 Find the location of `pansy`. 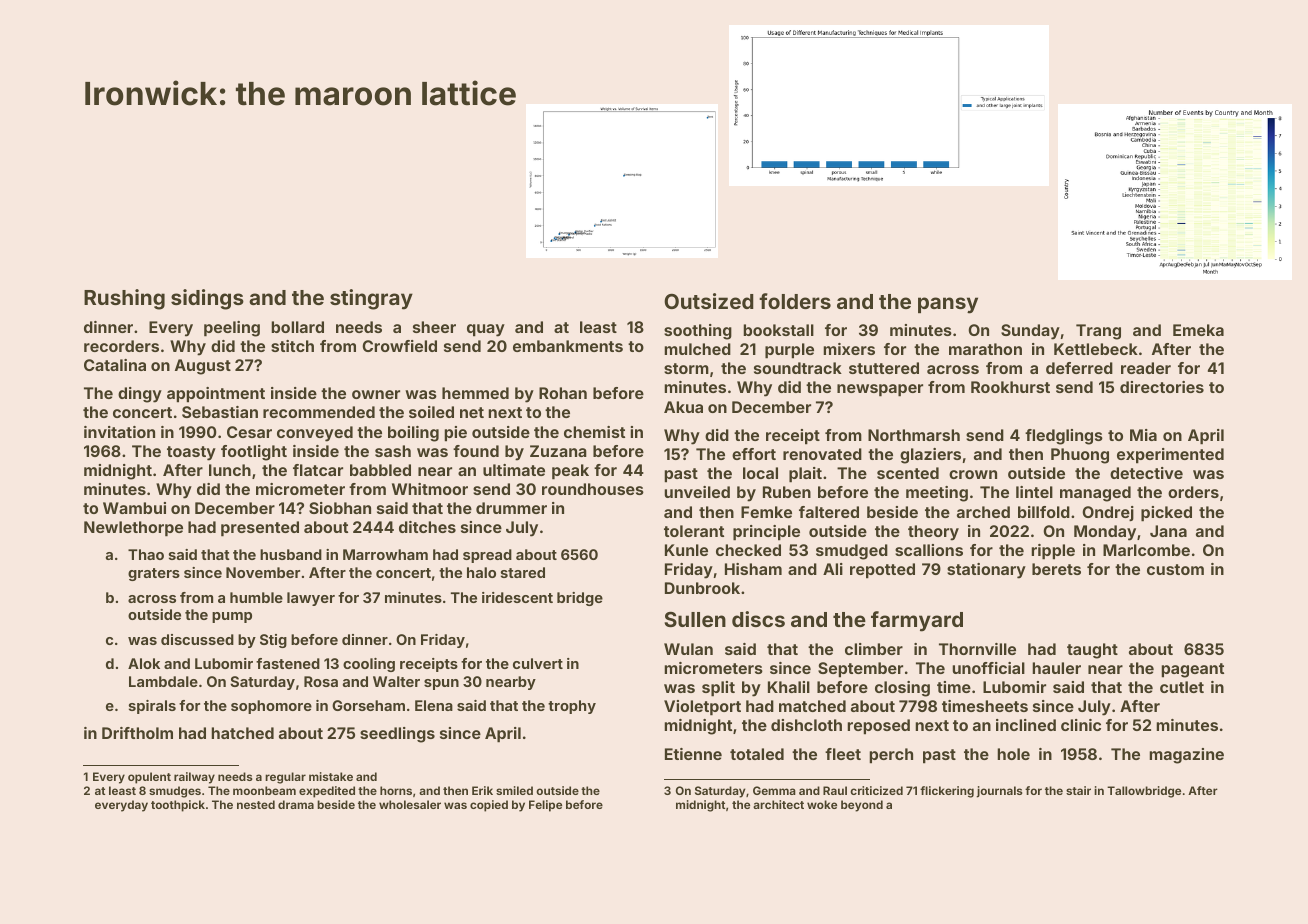

pansy is located at coordinates (948, 305).
